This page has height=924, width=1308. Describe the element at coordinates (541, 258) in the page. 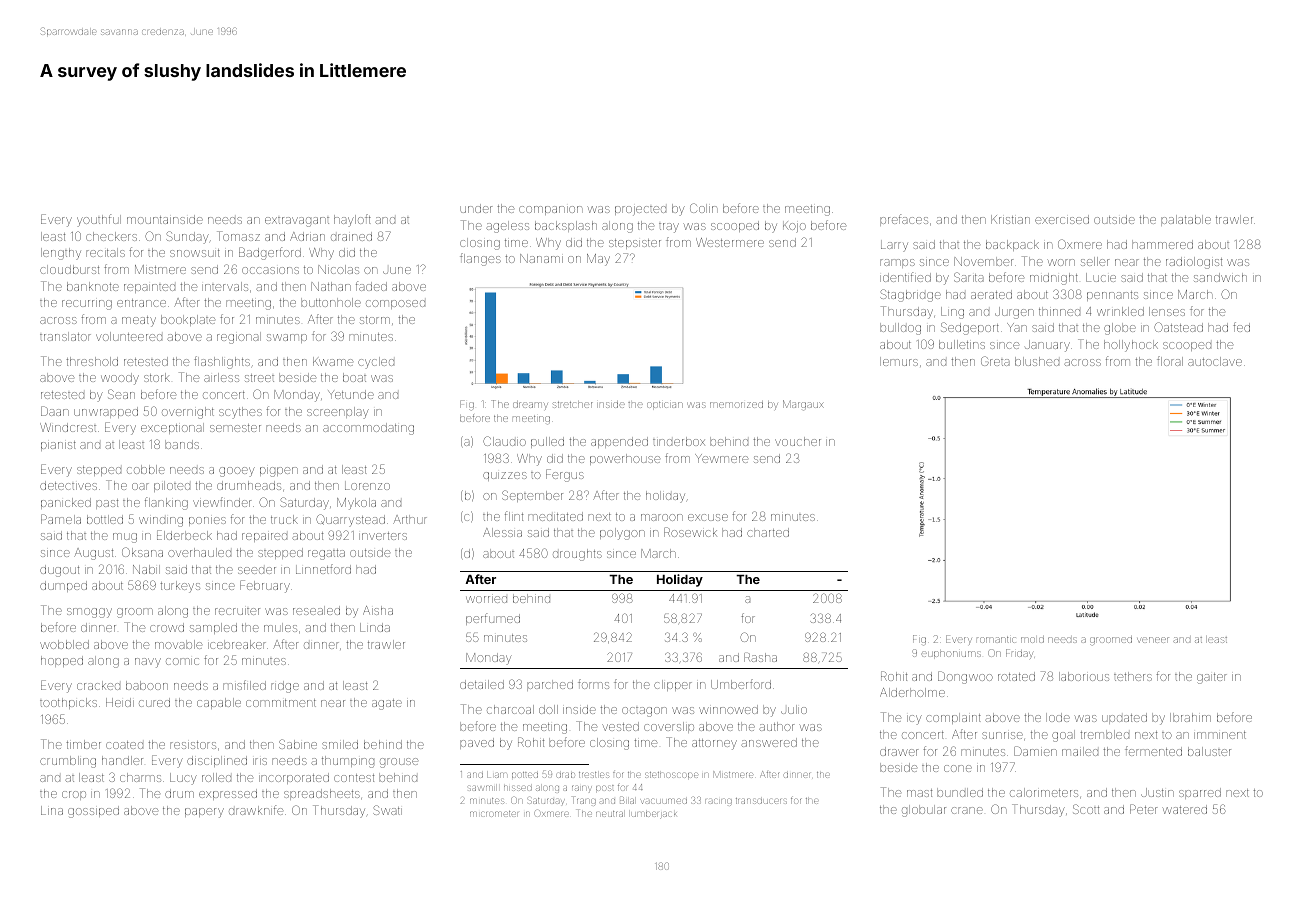

I see `Nanami` at that location.
